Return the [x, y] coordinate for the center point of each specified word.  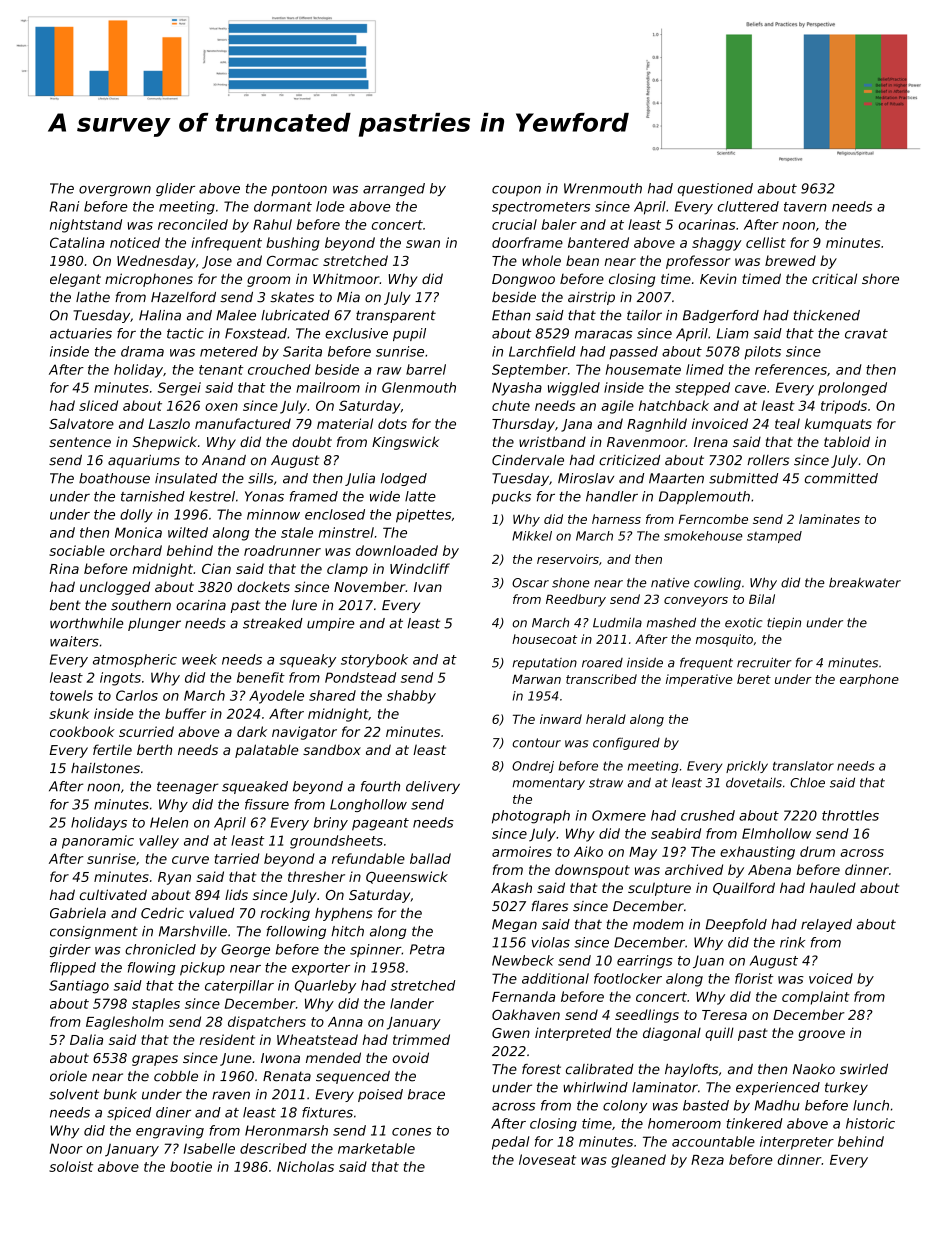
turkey [846, 1088]
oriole [68, 1076]
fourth [380, 786]
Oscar [530, 583]
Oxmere [619, 815]
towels [71, 695]
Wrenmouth [603, 188]
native [670, 583]
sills [261, 478]
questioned [715, 189]
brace [426, 1094]
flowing [152, 969]
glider [175, 189]
